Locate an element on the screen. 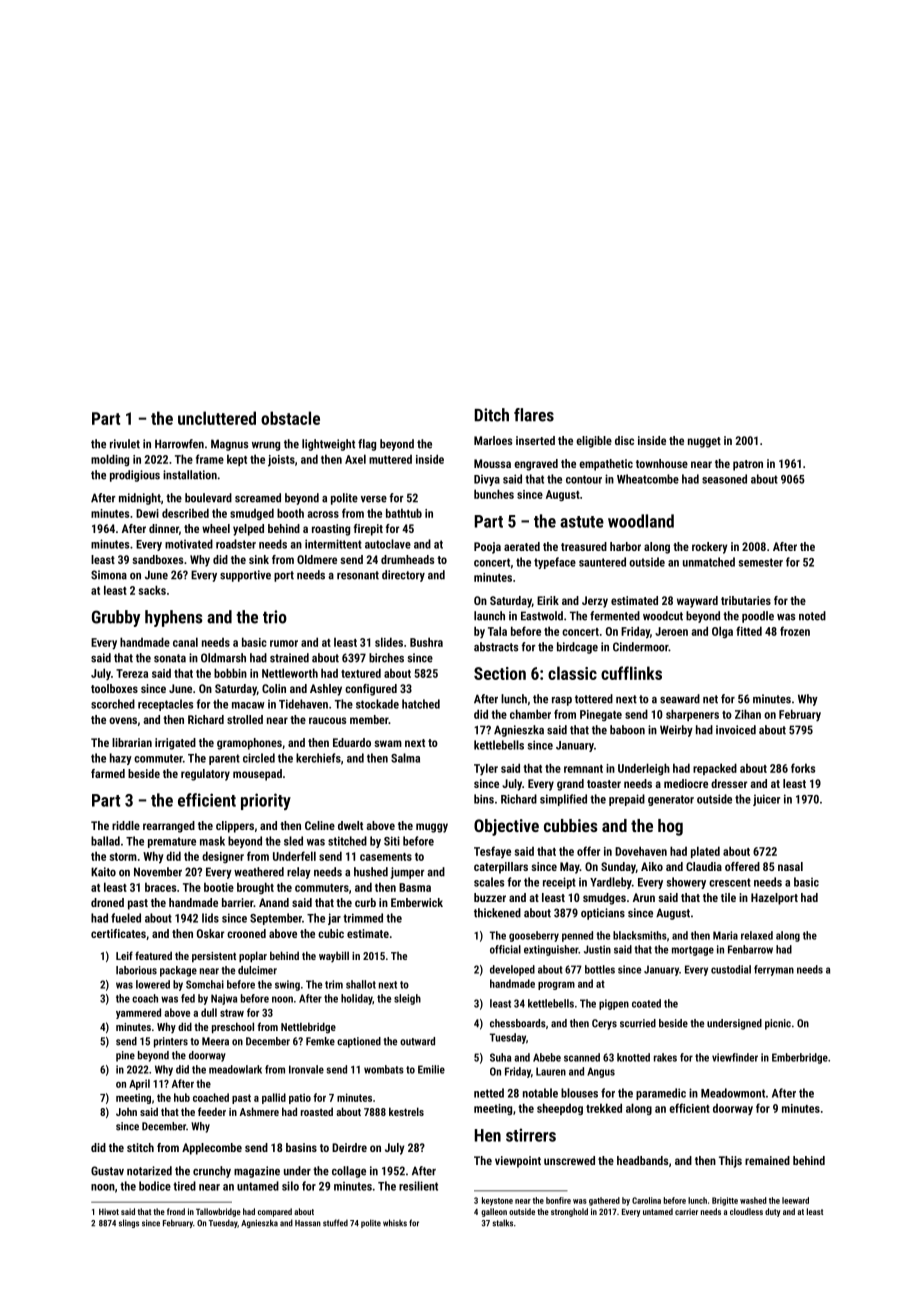 This screenshot has height=1308, width=924. Cindermoor is located at coordinates (641, 647).
